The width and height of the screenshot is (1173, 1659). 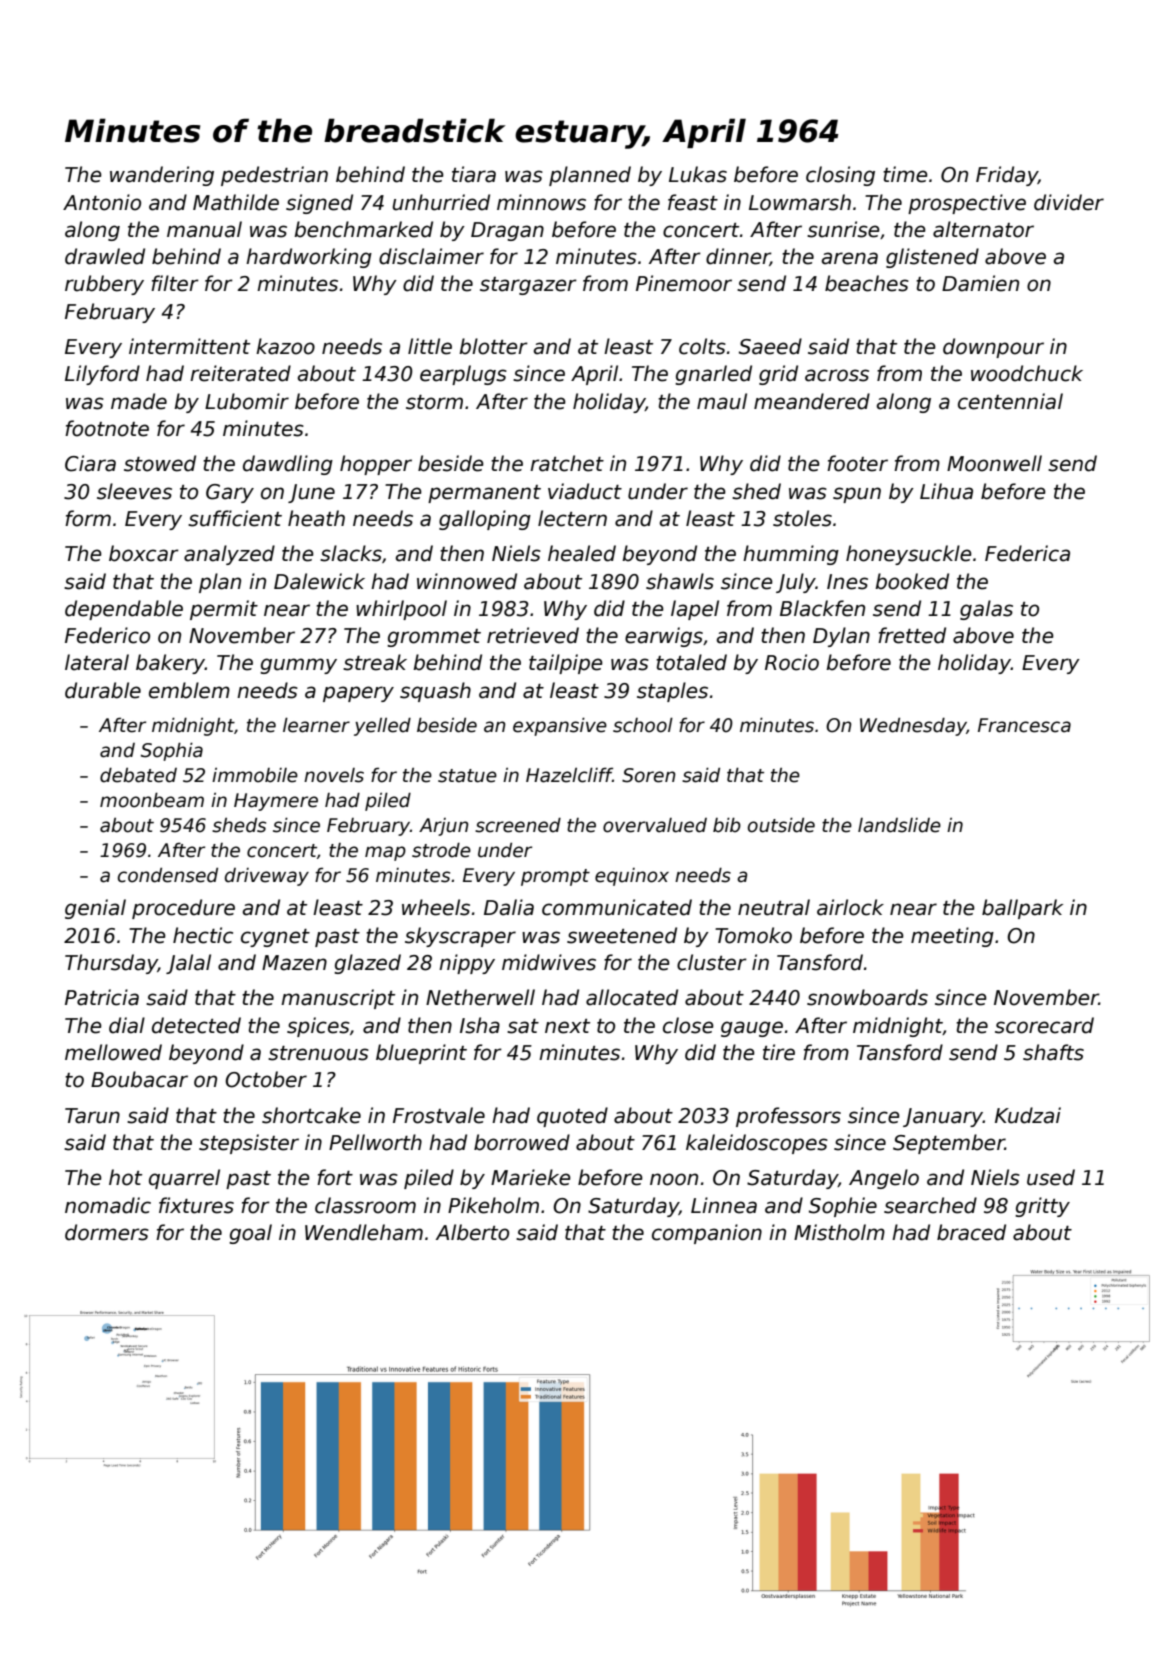 I want to click on pedestrian, so click(x=274, y=176).
